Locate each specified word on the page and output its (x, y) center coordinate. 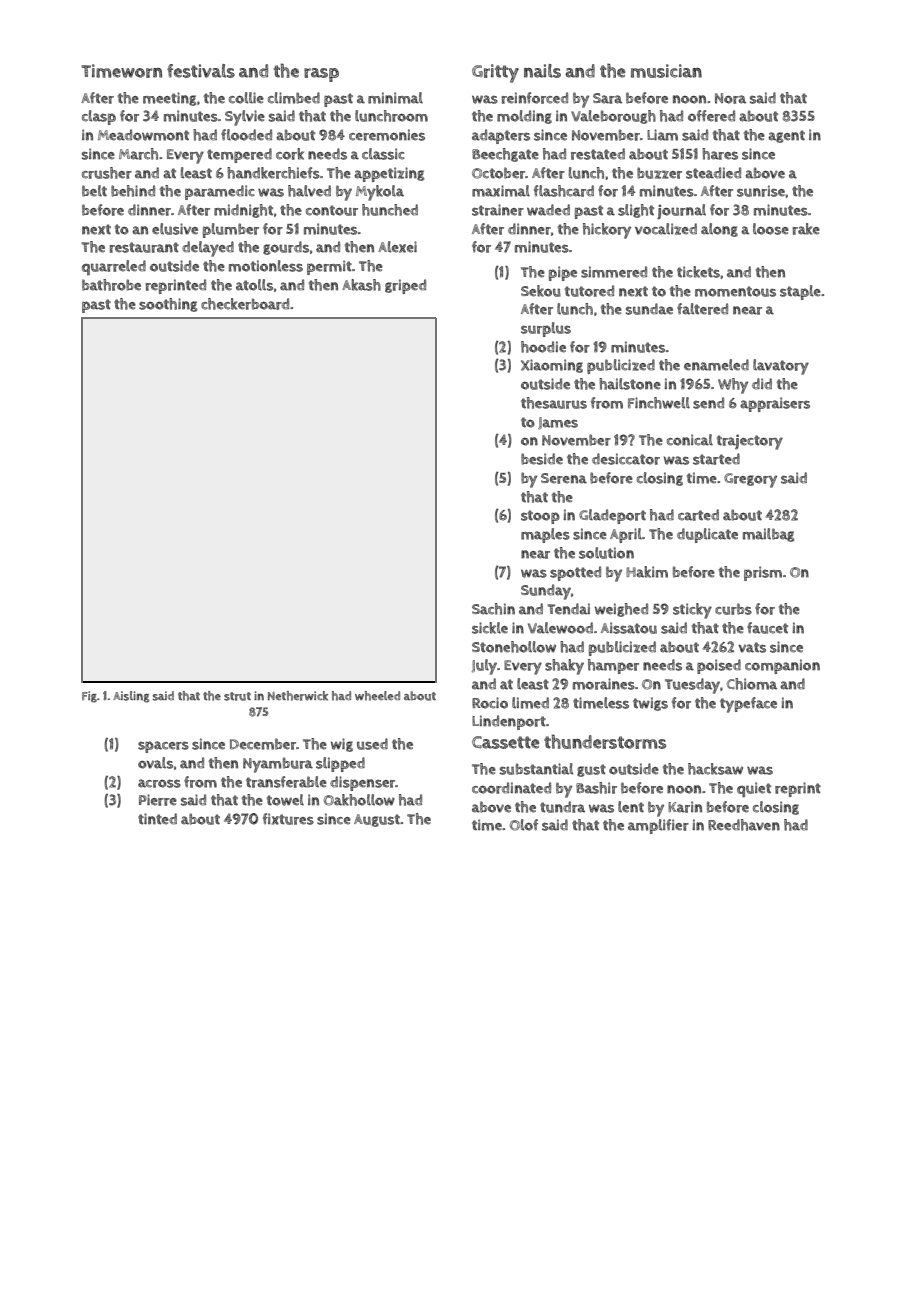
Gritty (495, 73)
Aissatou (629, 628)
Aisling (131, 697)
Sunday (546, 592)
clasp (99, 117)
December (263, 744)
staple (800, 292)
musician (666, 71)
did (762, 384)
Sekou (541, 291)
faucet (767, 628)
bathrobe (111, 285)
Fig (89, 697)
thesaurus (554, 403)
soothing (168, 305)
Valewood (560, 628)
